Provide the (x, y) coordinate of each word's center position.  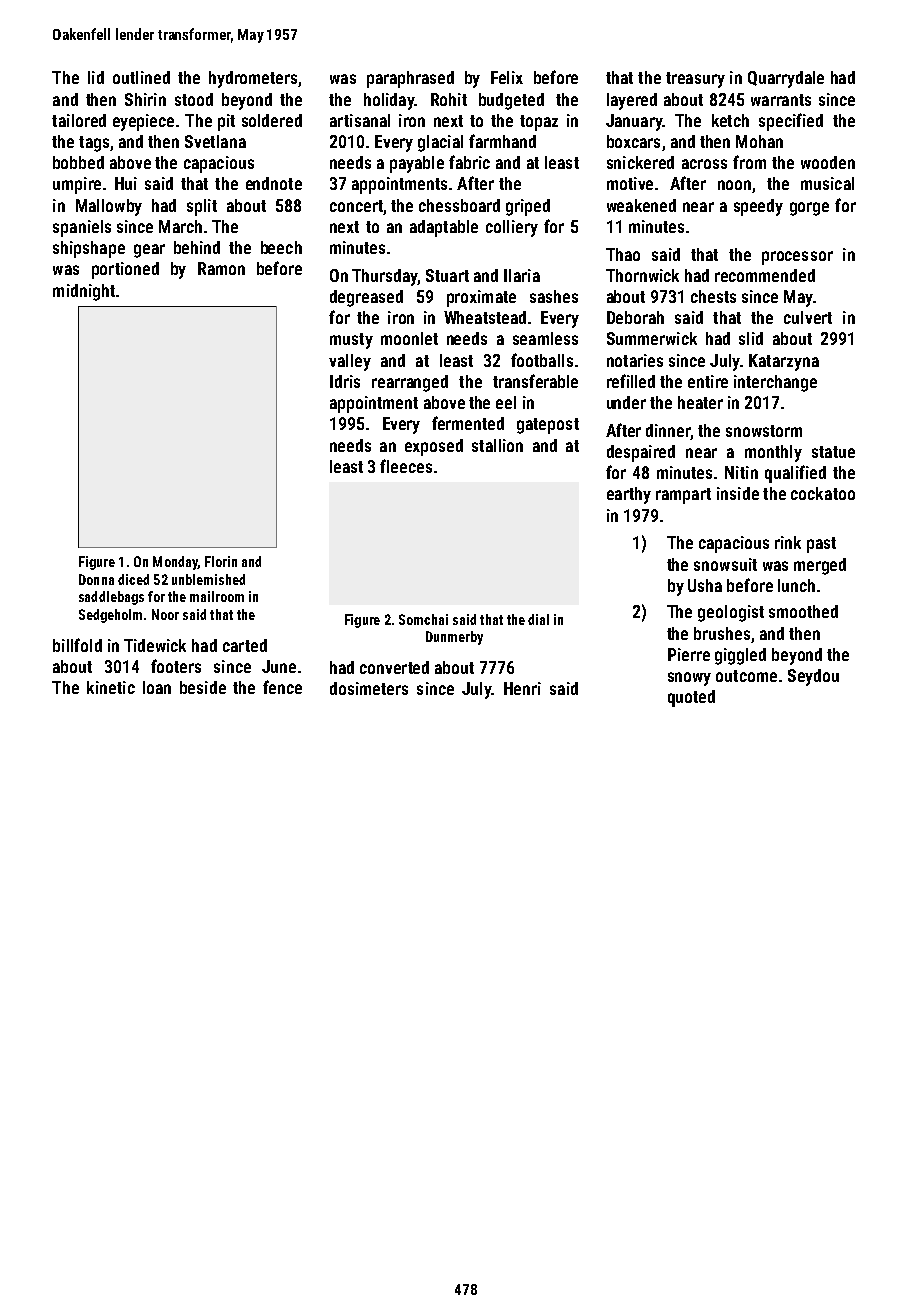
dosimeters (369, 688)
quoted (691, 698)
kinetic (111, 687)
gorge (809, 209)
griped (528, 207)
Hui (126, 183)
